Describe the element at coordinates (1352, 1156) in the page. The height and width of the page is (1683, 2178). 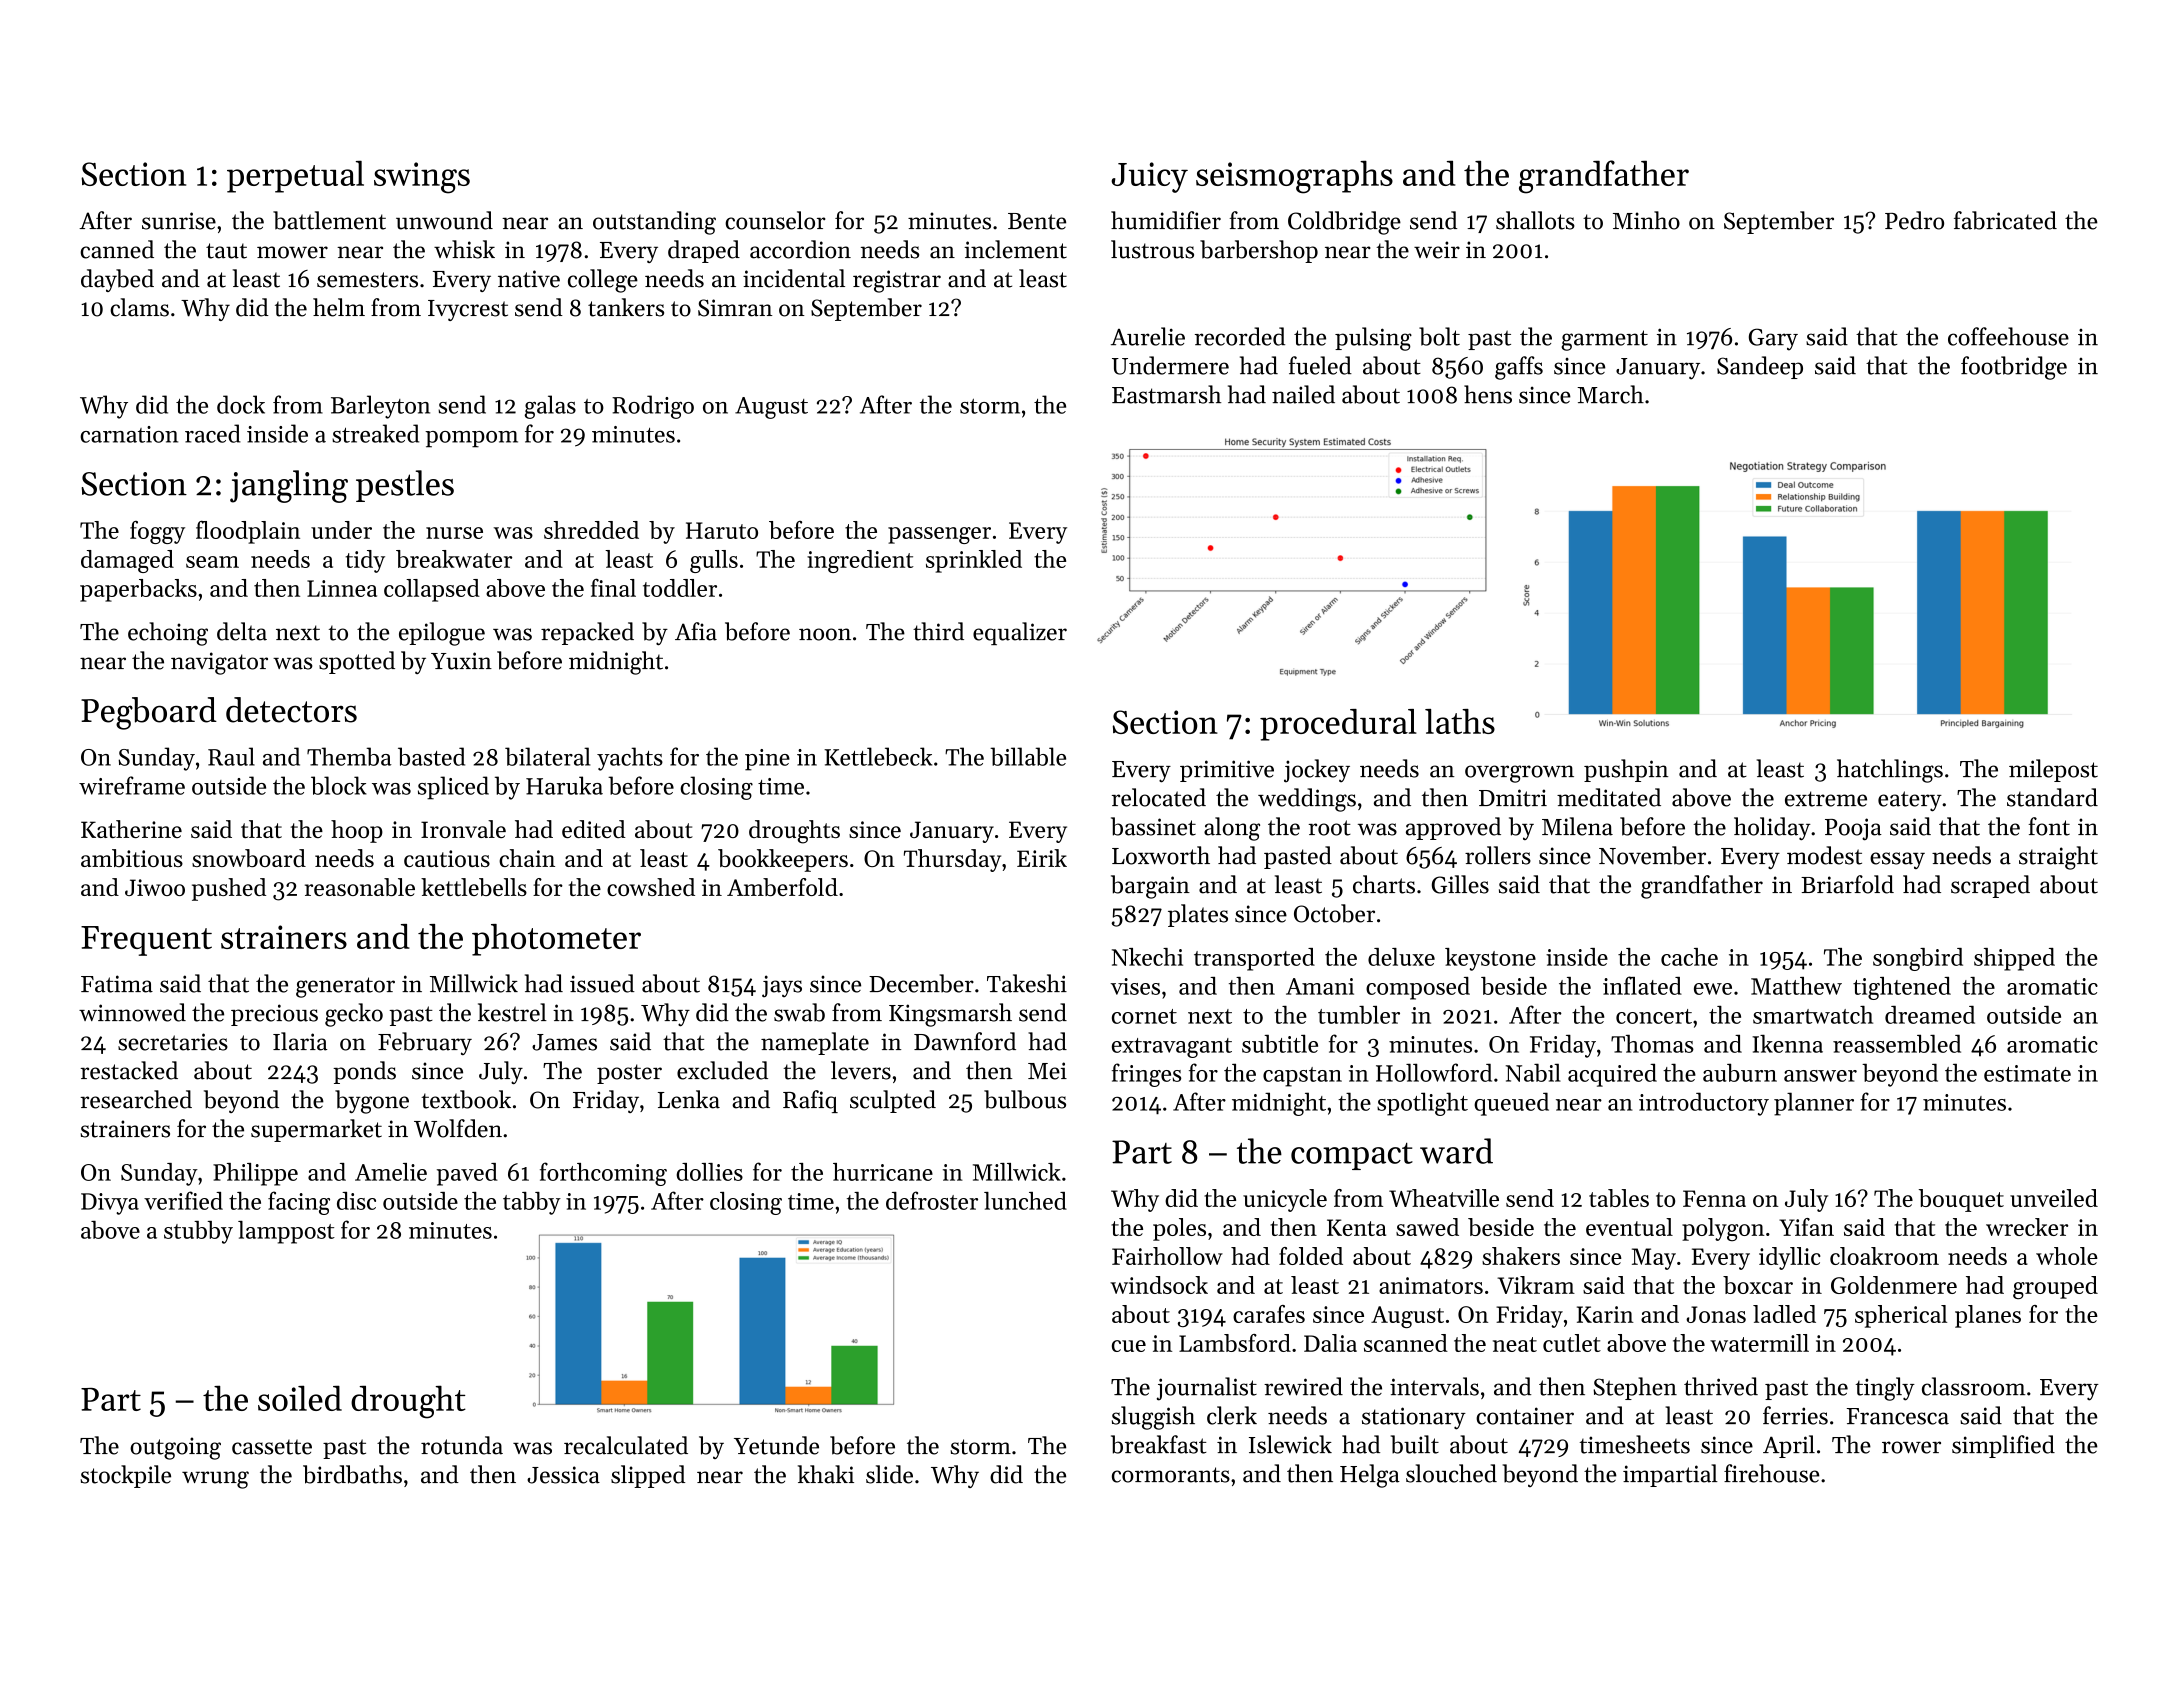
I see `compact` at that location.
